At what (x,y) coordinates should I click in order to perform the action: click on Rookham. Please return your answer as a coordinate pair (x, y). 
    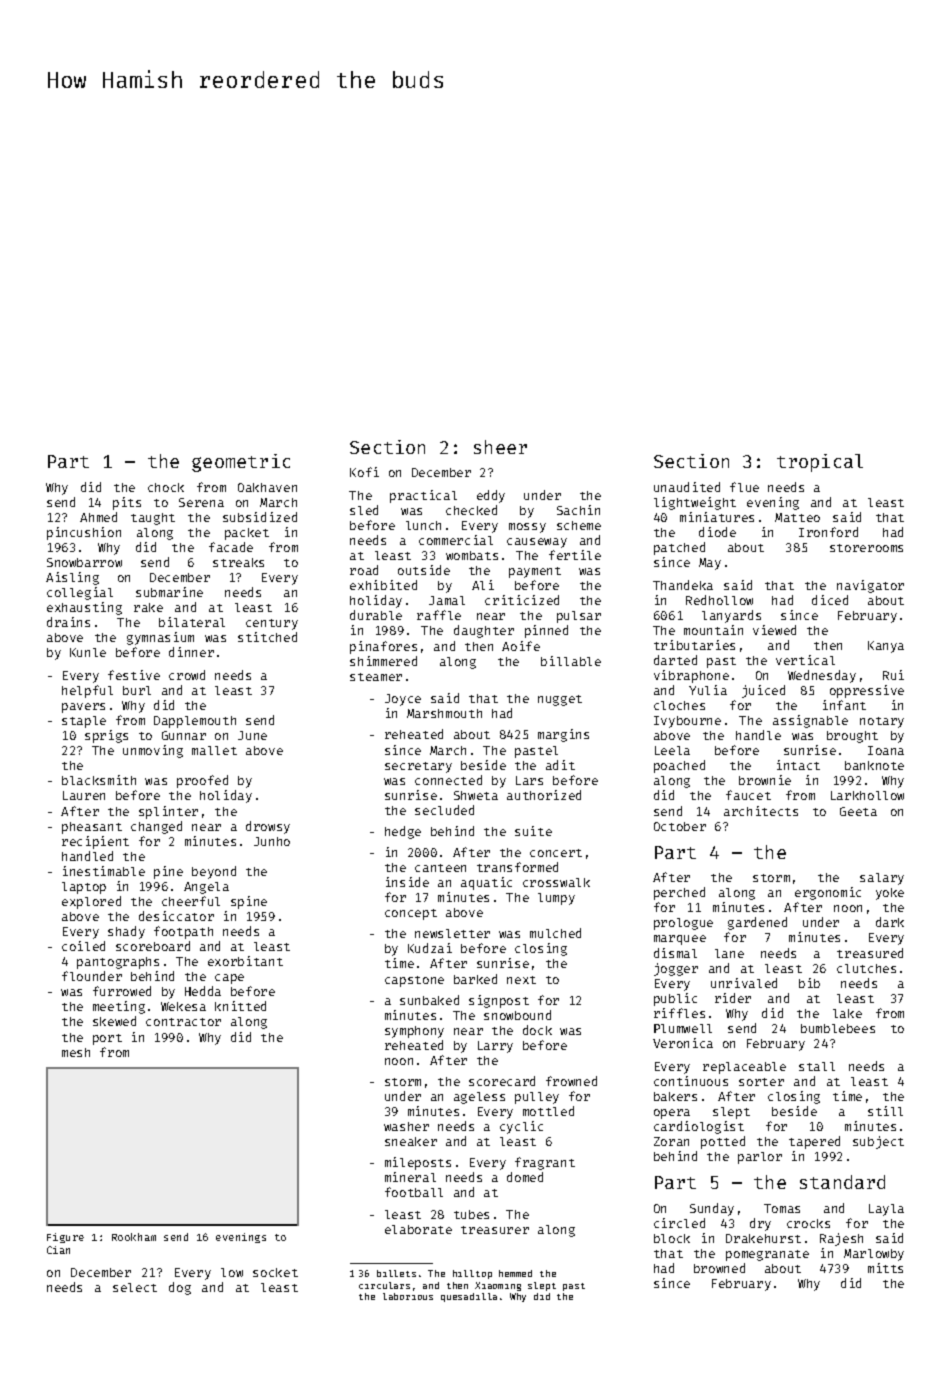
    Looking at the image, I should click on (134, 1237).
